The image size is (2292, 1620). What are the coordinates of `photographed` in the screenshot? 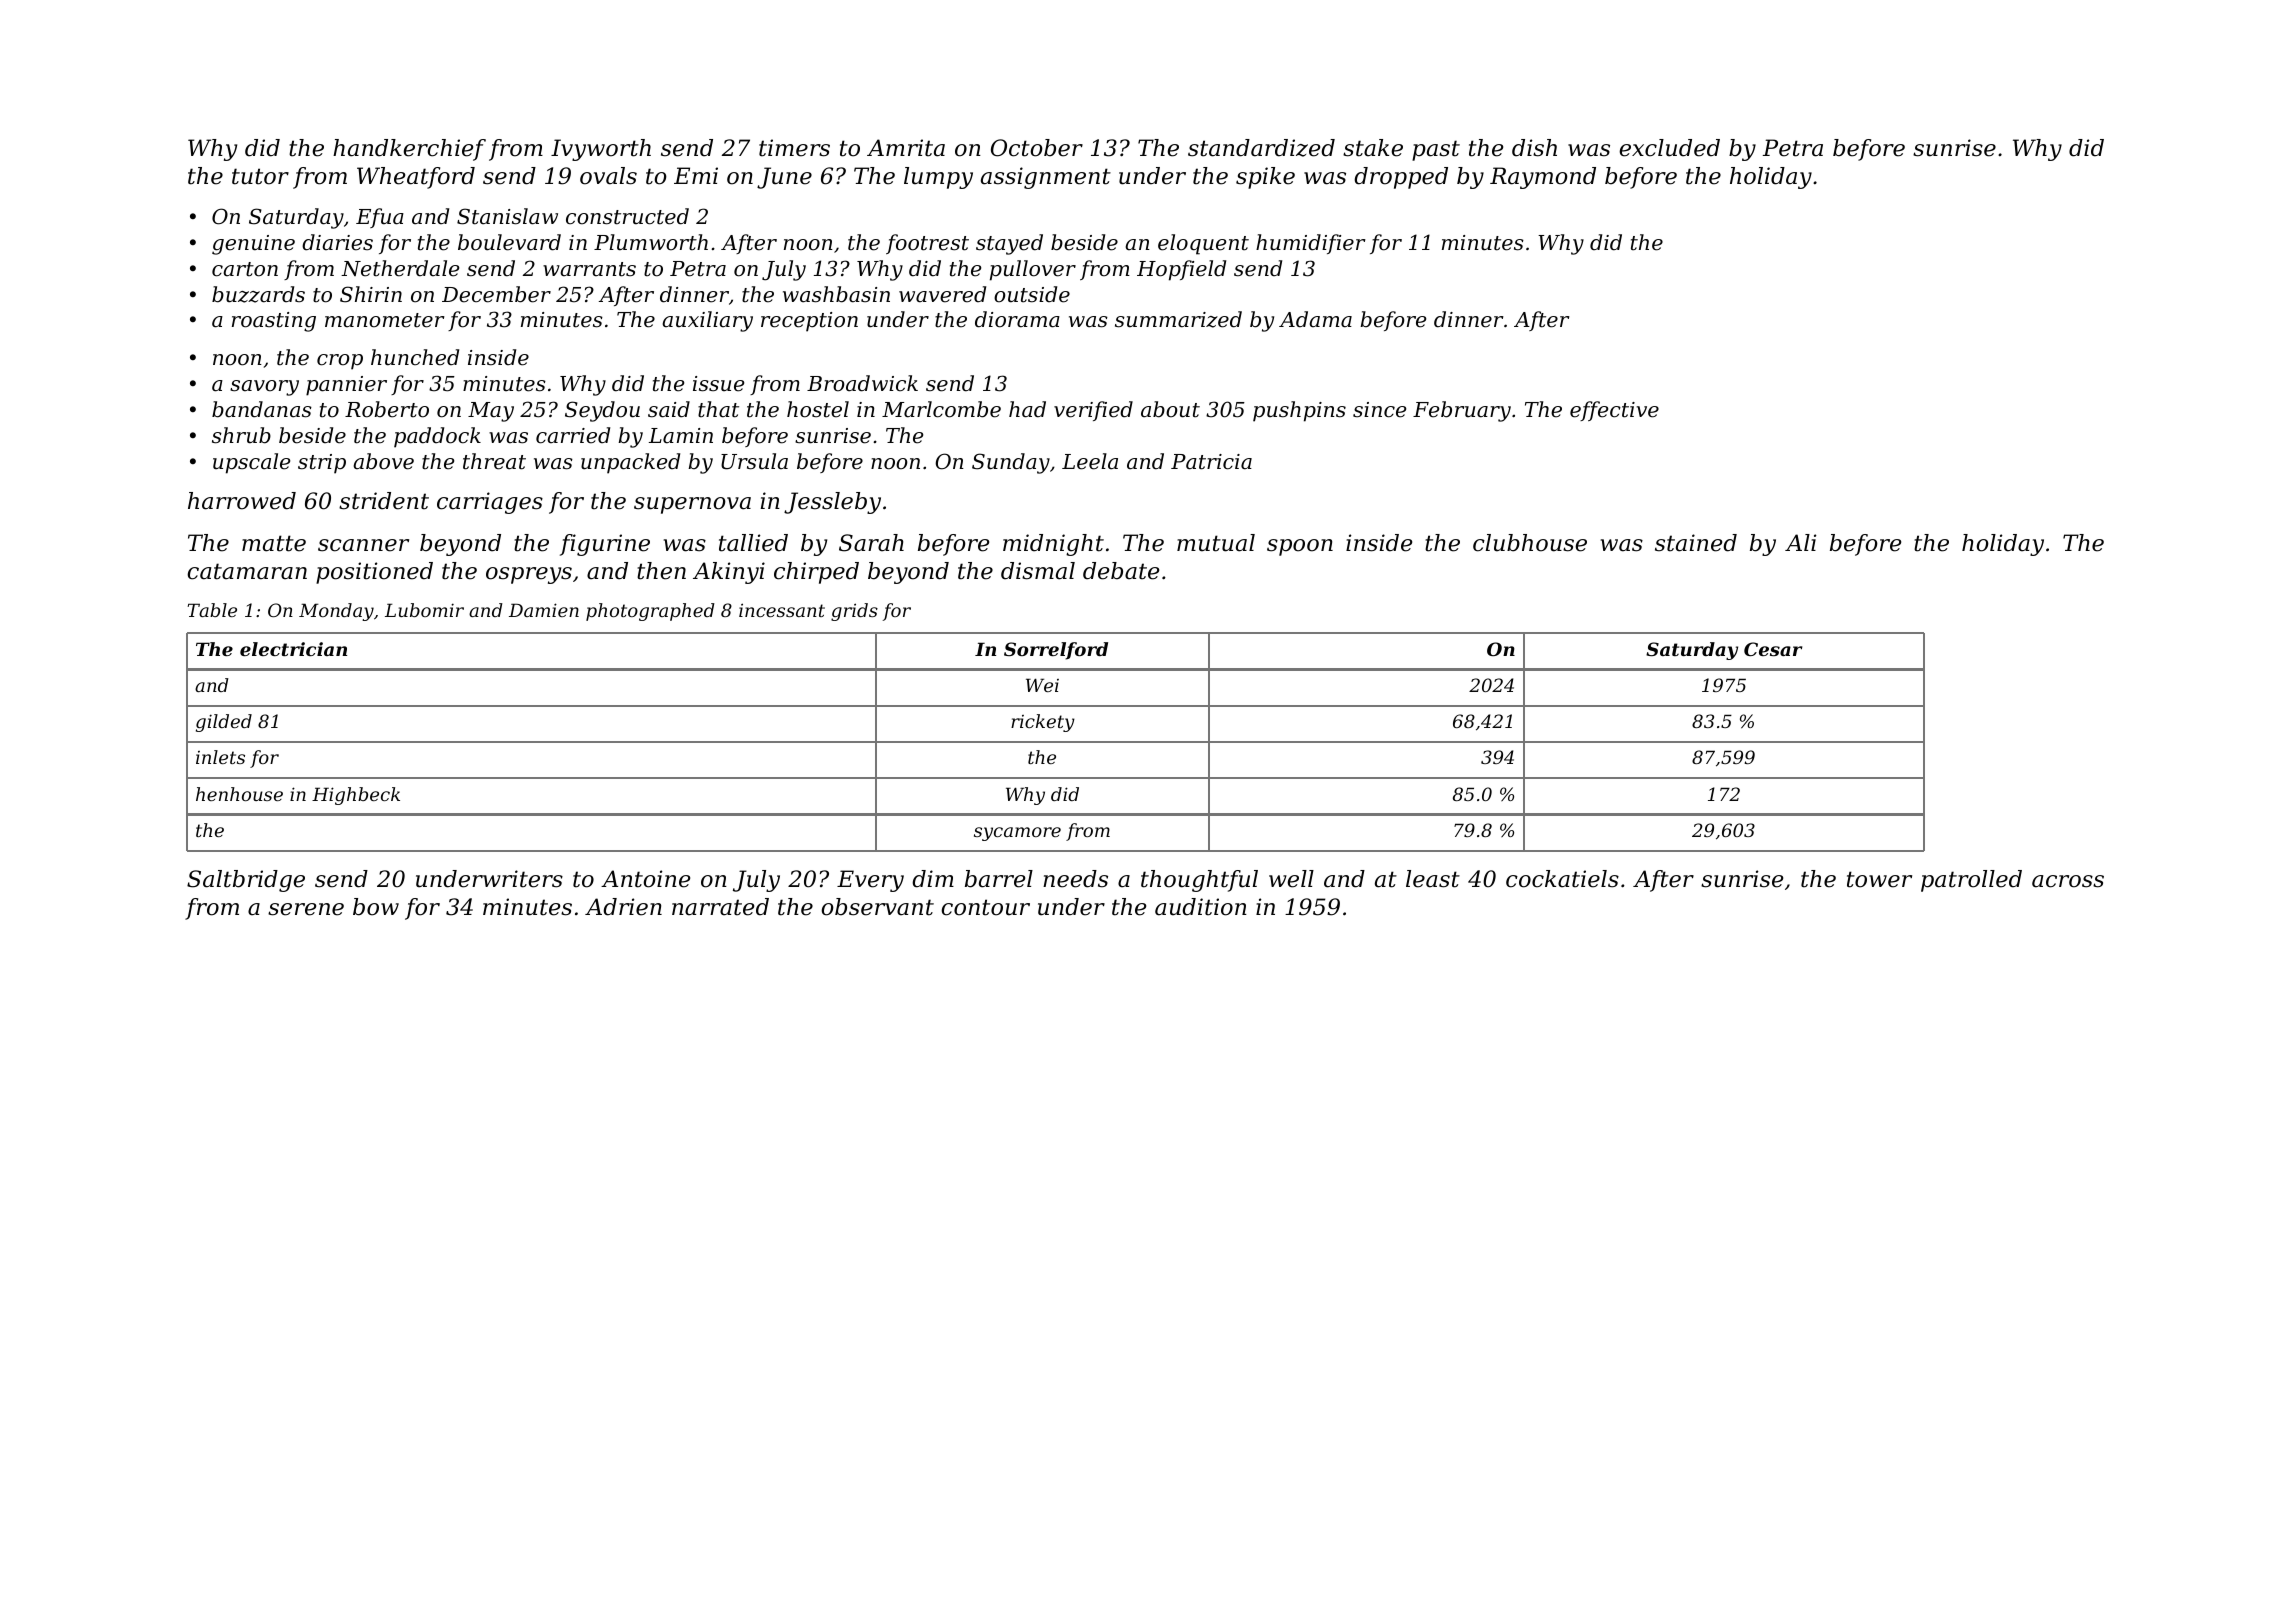 It's located at (650, 612).
